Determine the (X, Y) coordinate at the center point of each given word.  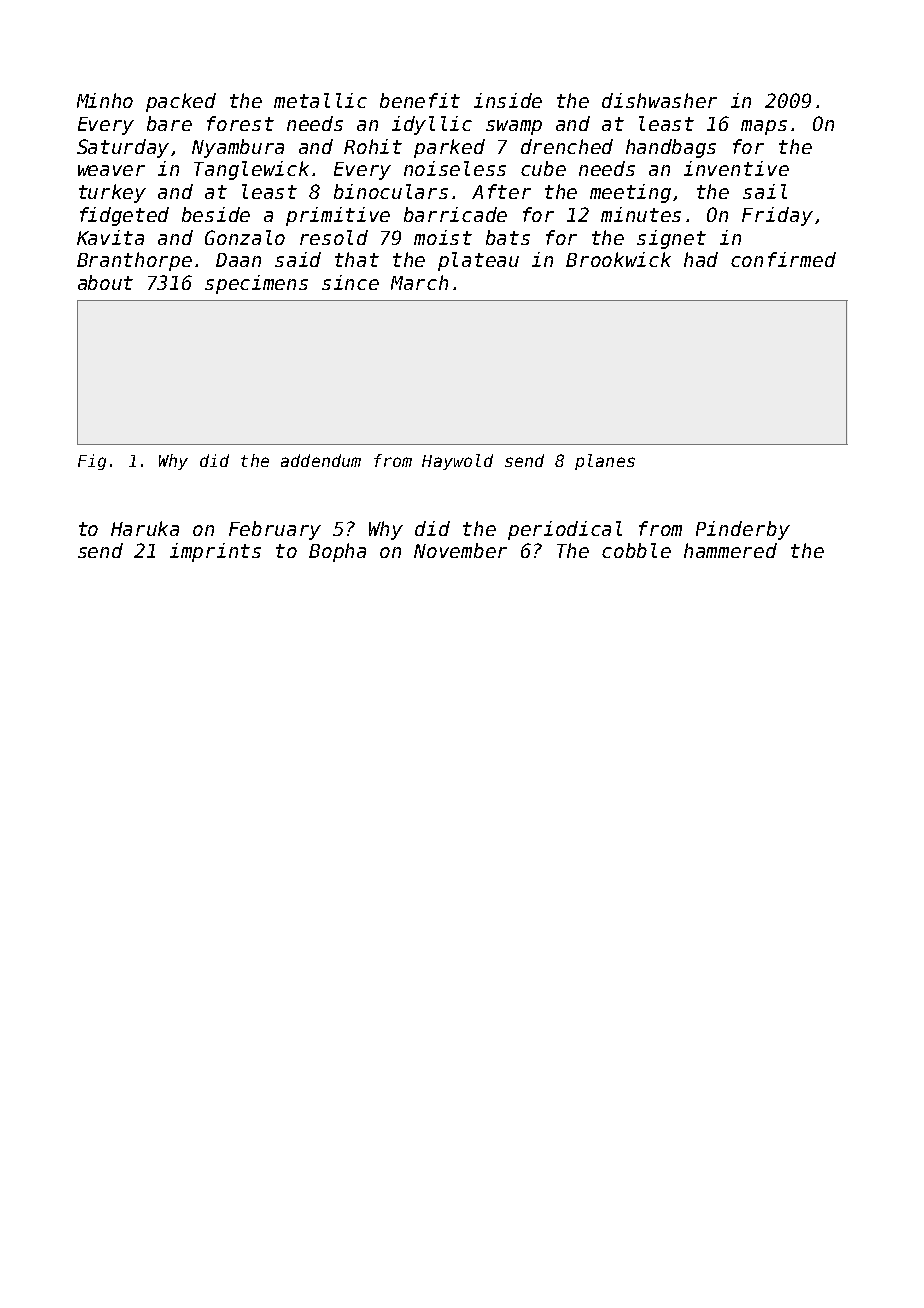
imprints (215, 552)
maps (764, 127)
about (105, 282)
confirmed (783, 259)
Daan (238, 260)
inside (508, 100)
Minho (105, 100)
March (419, 282)
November (460, 550)
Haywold (457, 462)
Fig (92, 462)
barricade (455, 214)
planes (605, 462)
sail (765, 191)
